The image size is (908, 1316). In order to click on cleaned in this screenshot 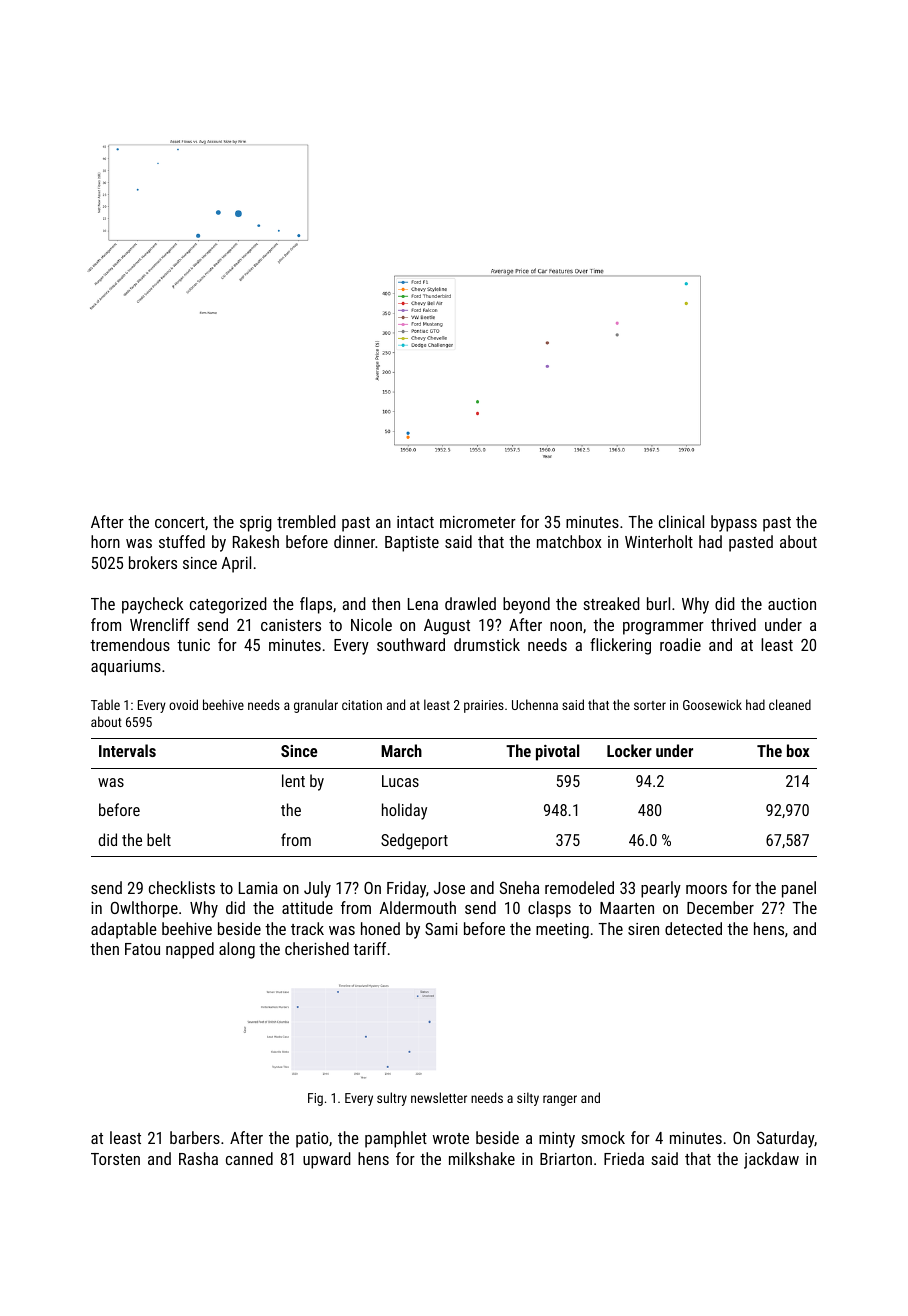, I will do `click(790, 704)`.
